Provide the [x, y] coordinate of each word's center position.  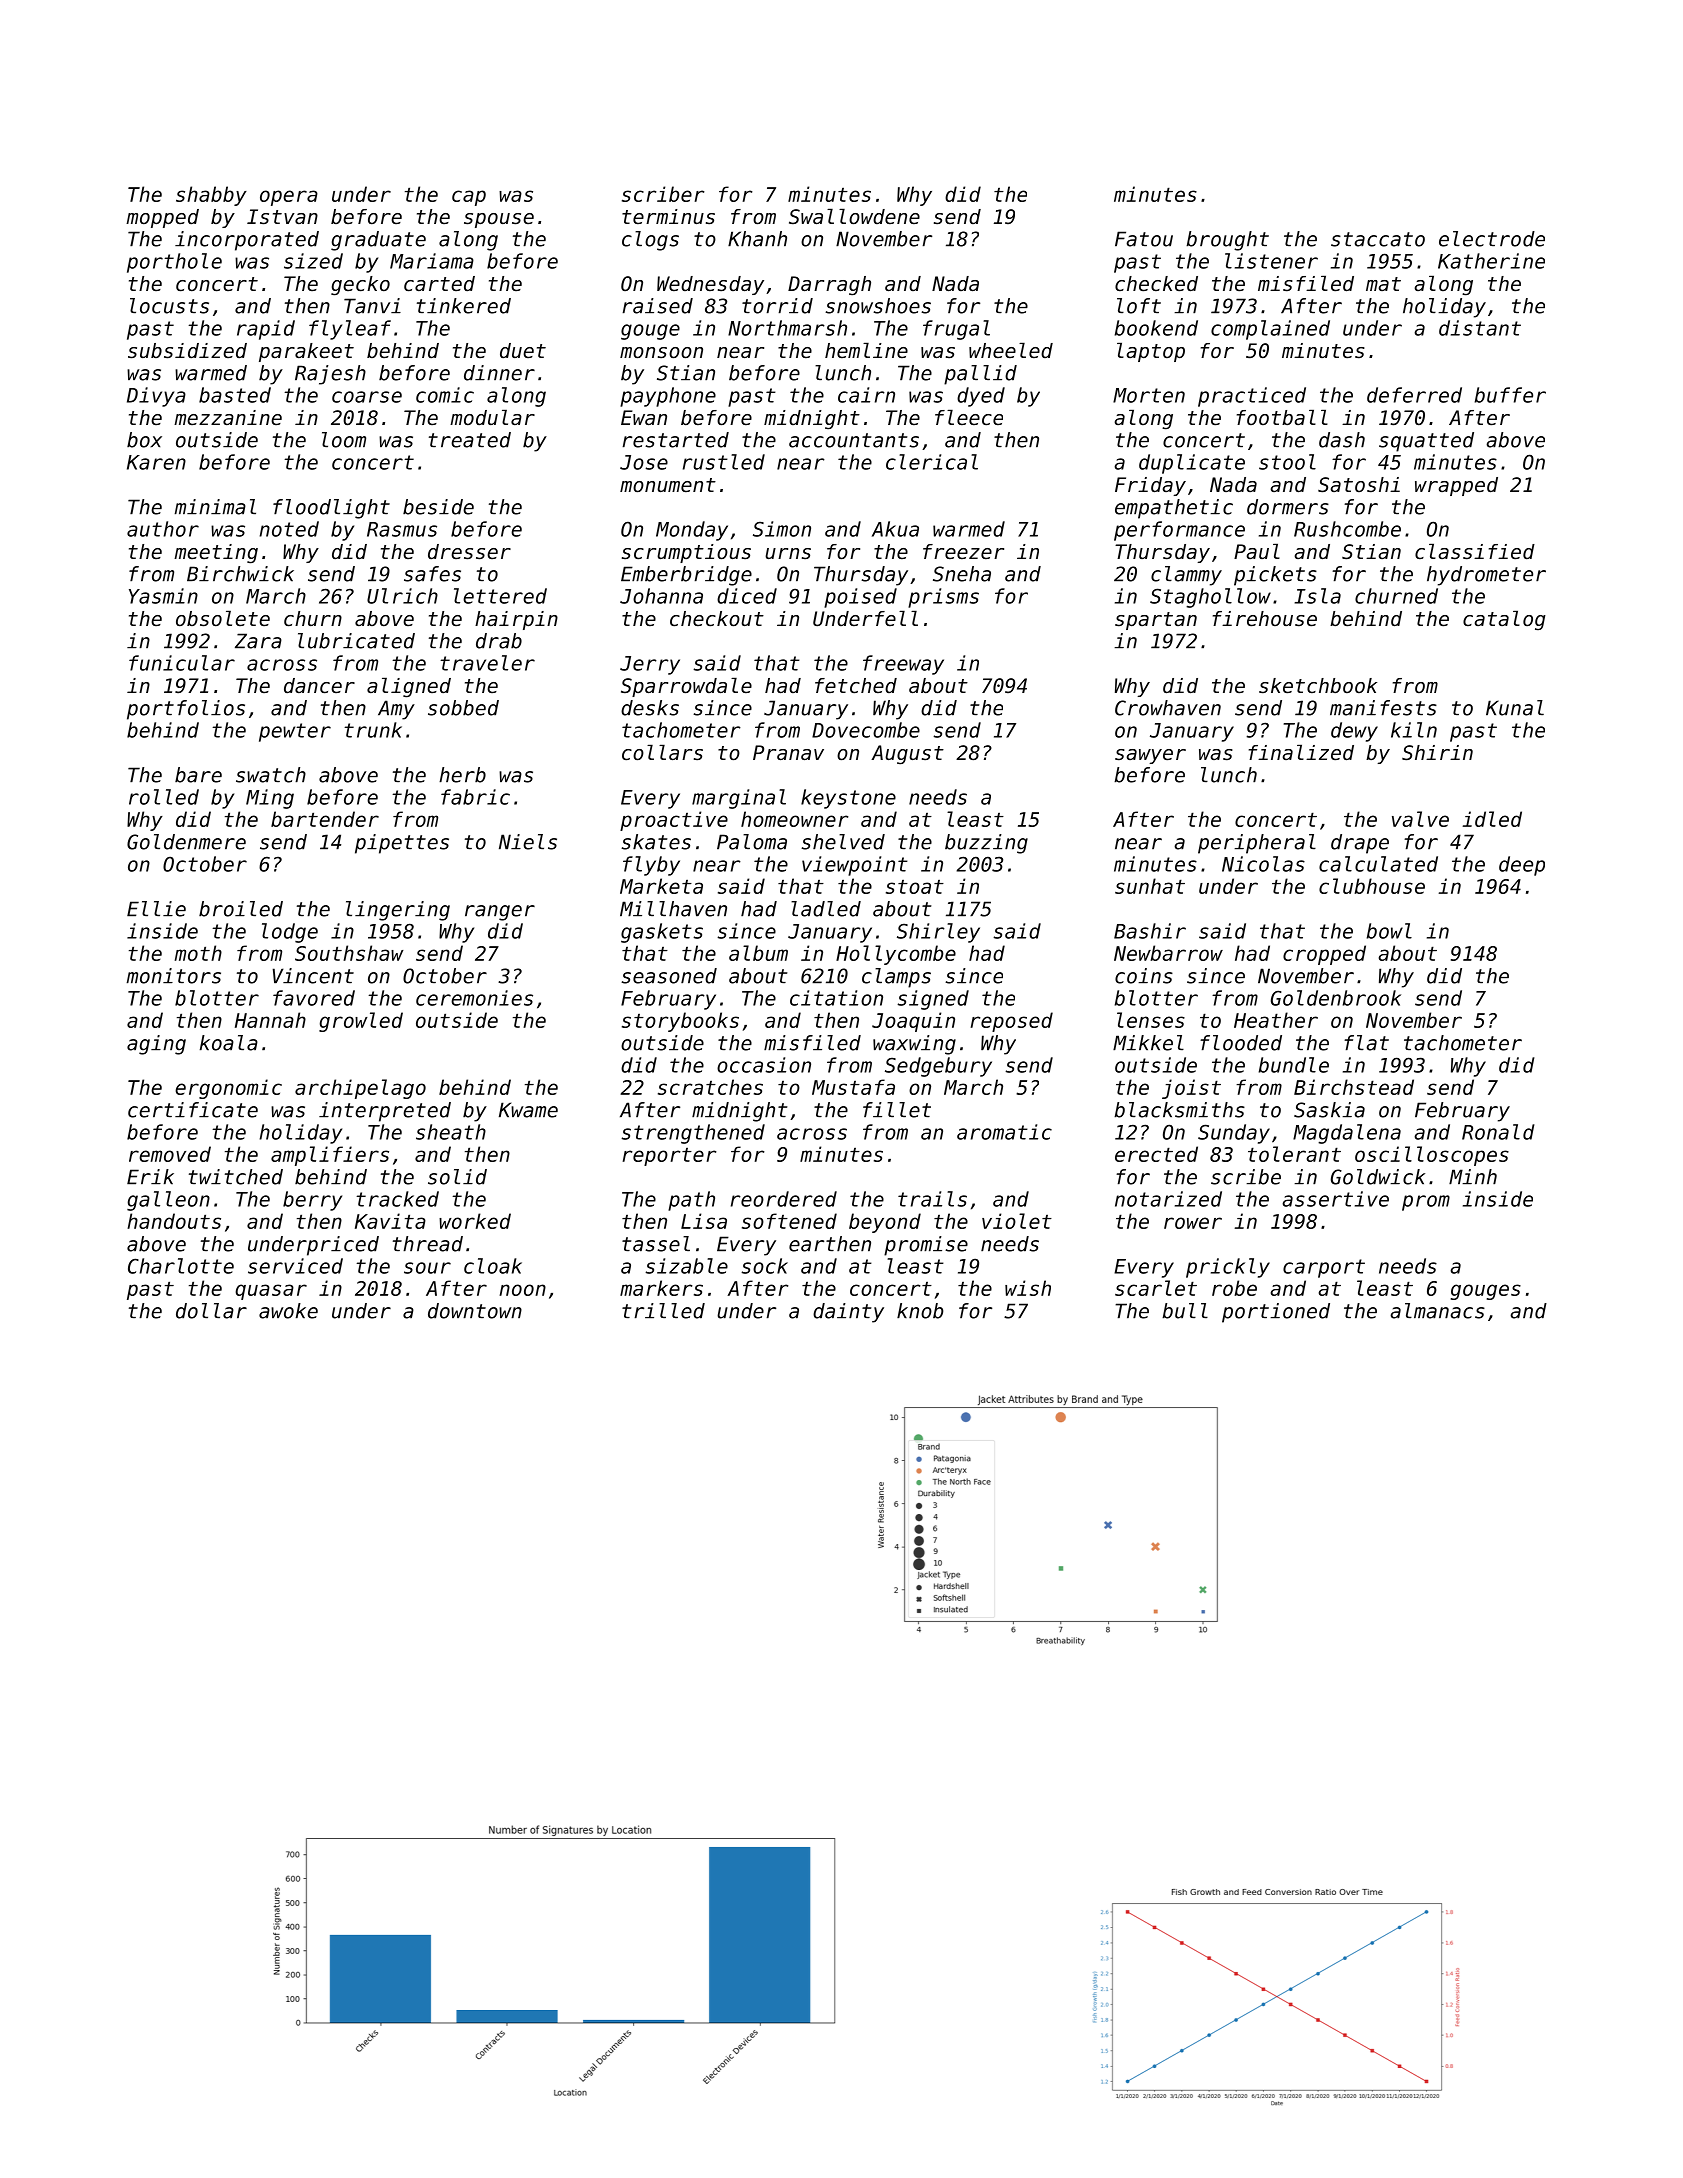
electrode [1492, 239]
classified [1475, 551]
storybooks [680, 1022]
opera [289, 198]
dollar [211, 1311]
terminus [668, 217]
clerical [932, 462]
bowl [1389, 931]
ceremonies [474, 998]
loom [344, 440]
